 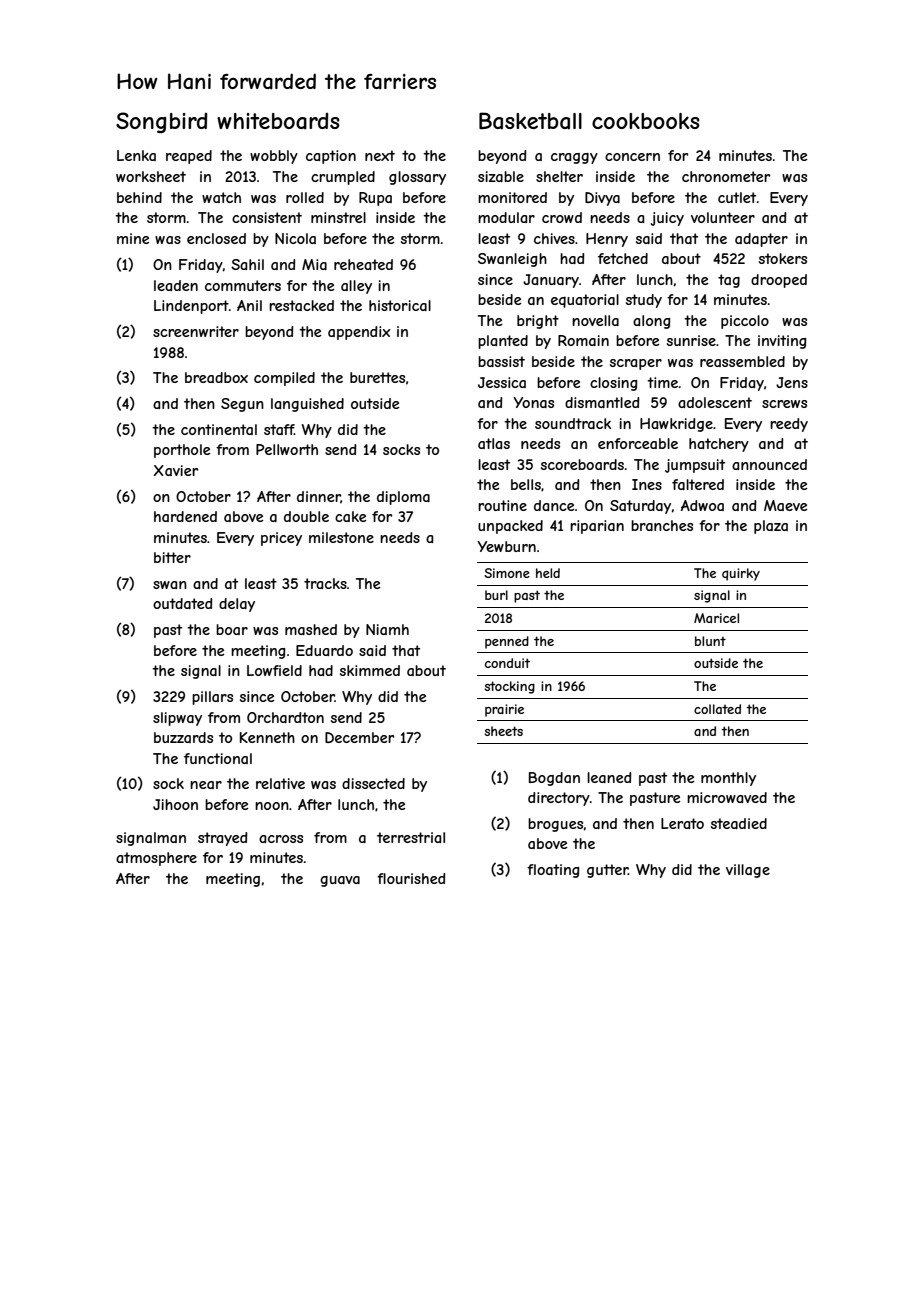 What do you see at coordinates (761, 240) in the screenshot?
I see `adapter` at bounding box center [761, 240].
